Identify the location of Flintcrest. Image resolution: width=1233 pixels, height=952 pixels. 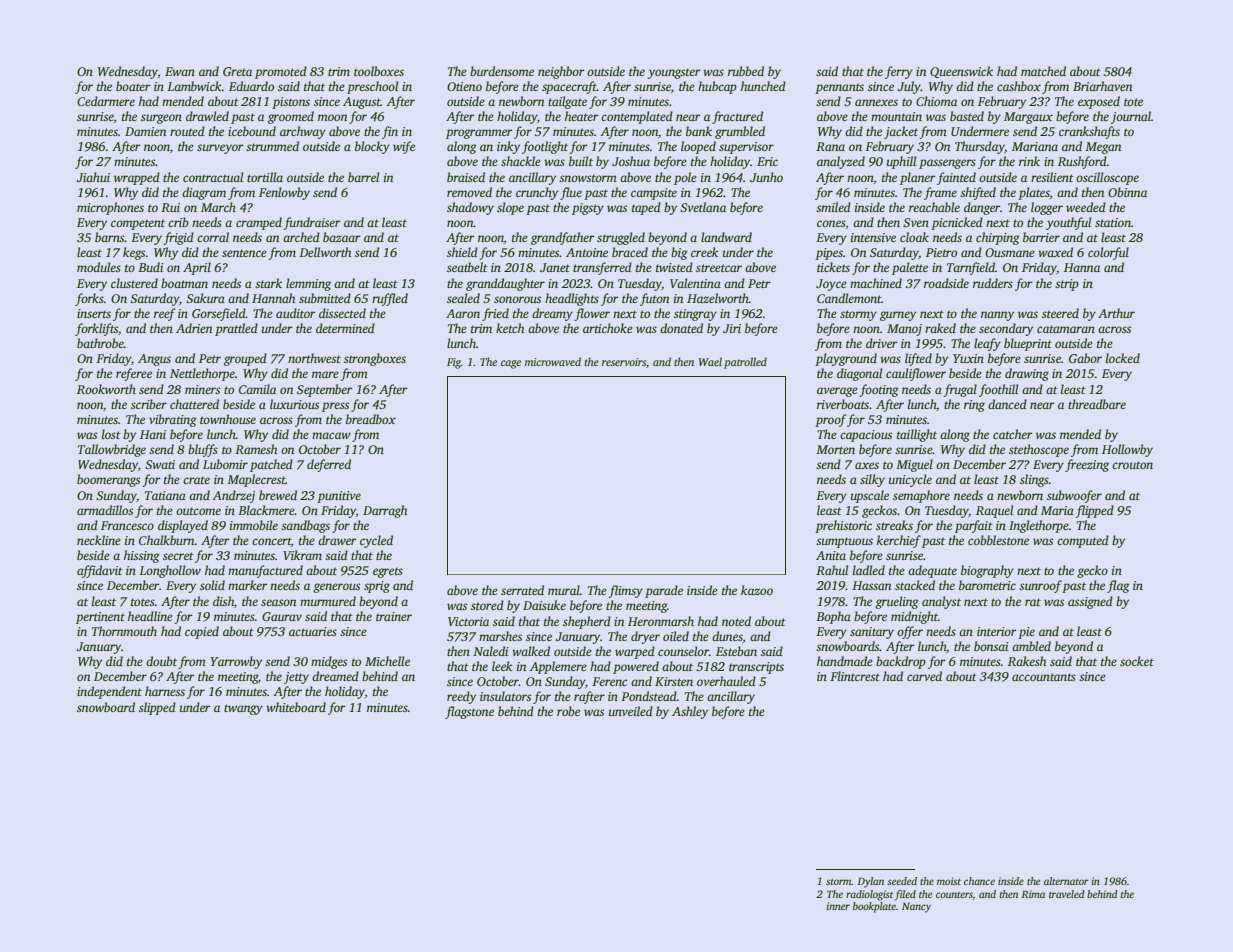
(855, 676).
